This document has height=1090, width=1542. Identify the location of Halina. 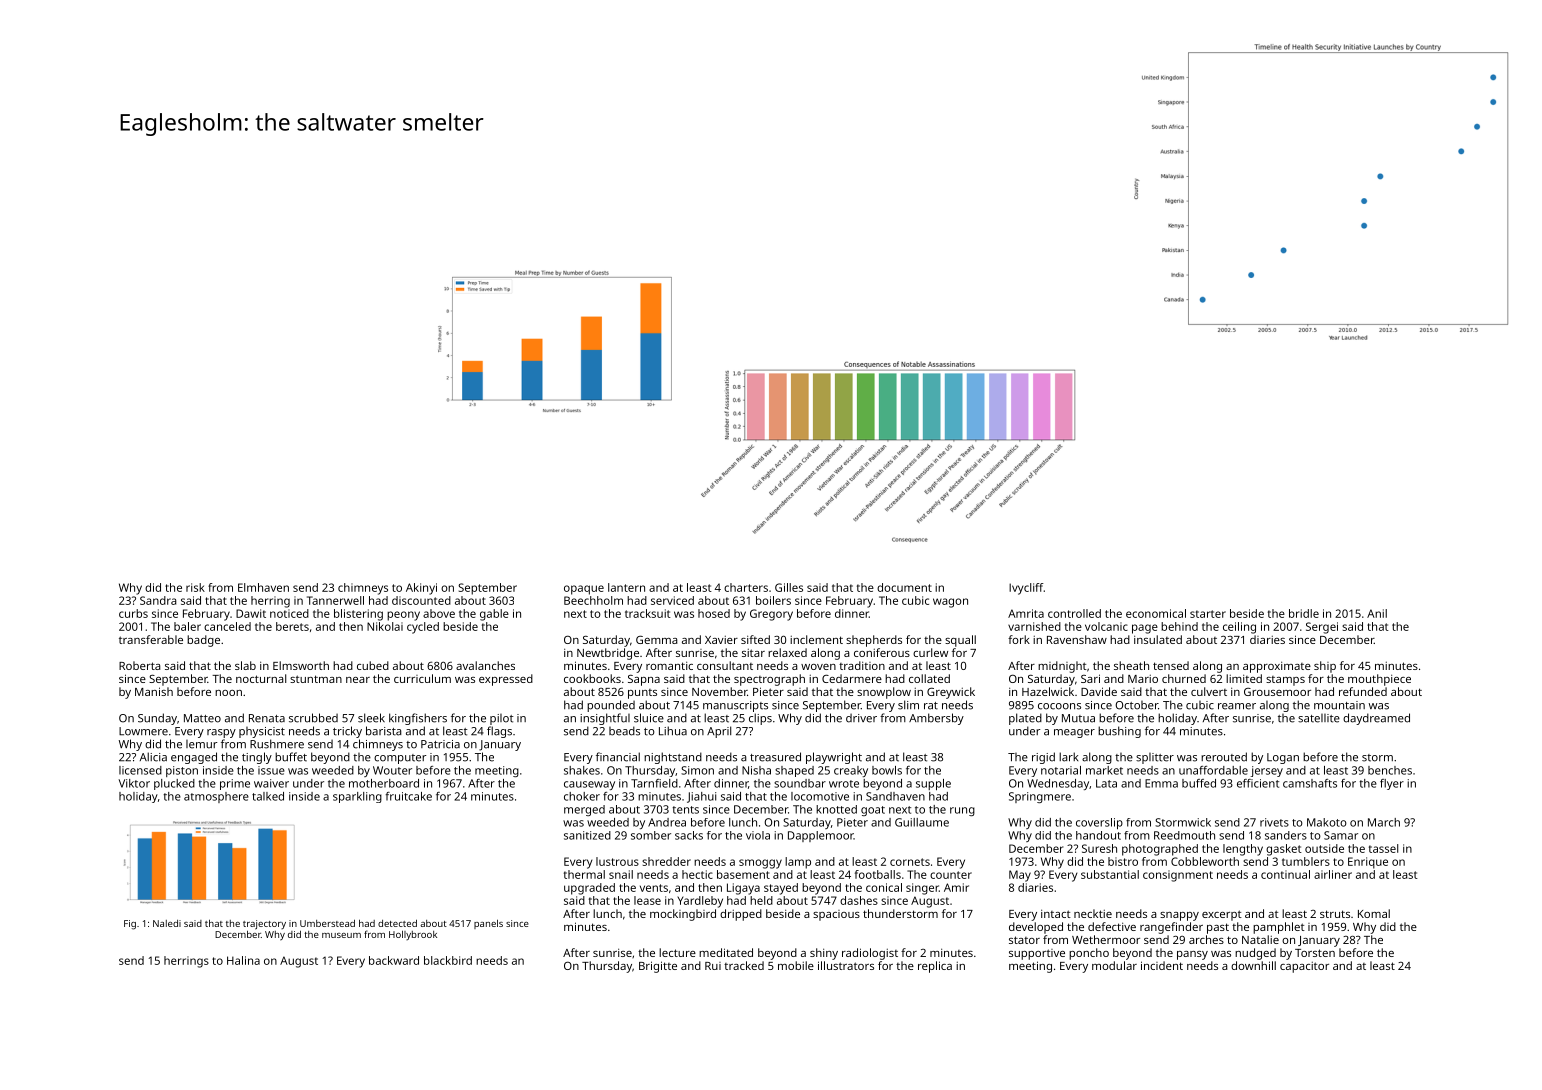
(243, 960).
